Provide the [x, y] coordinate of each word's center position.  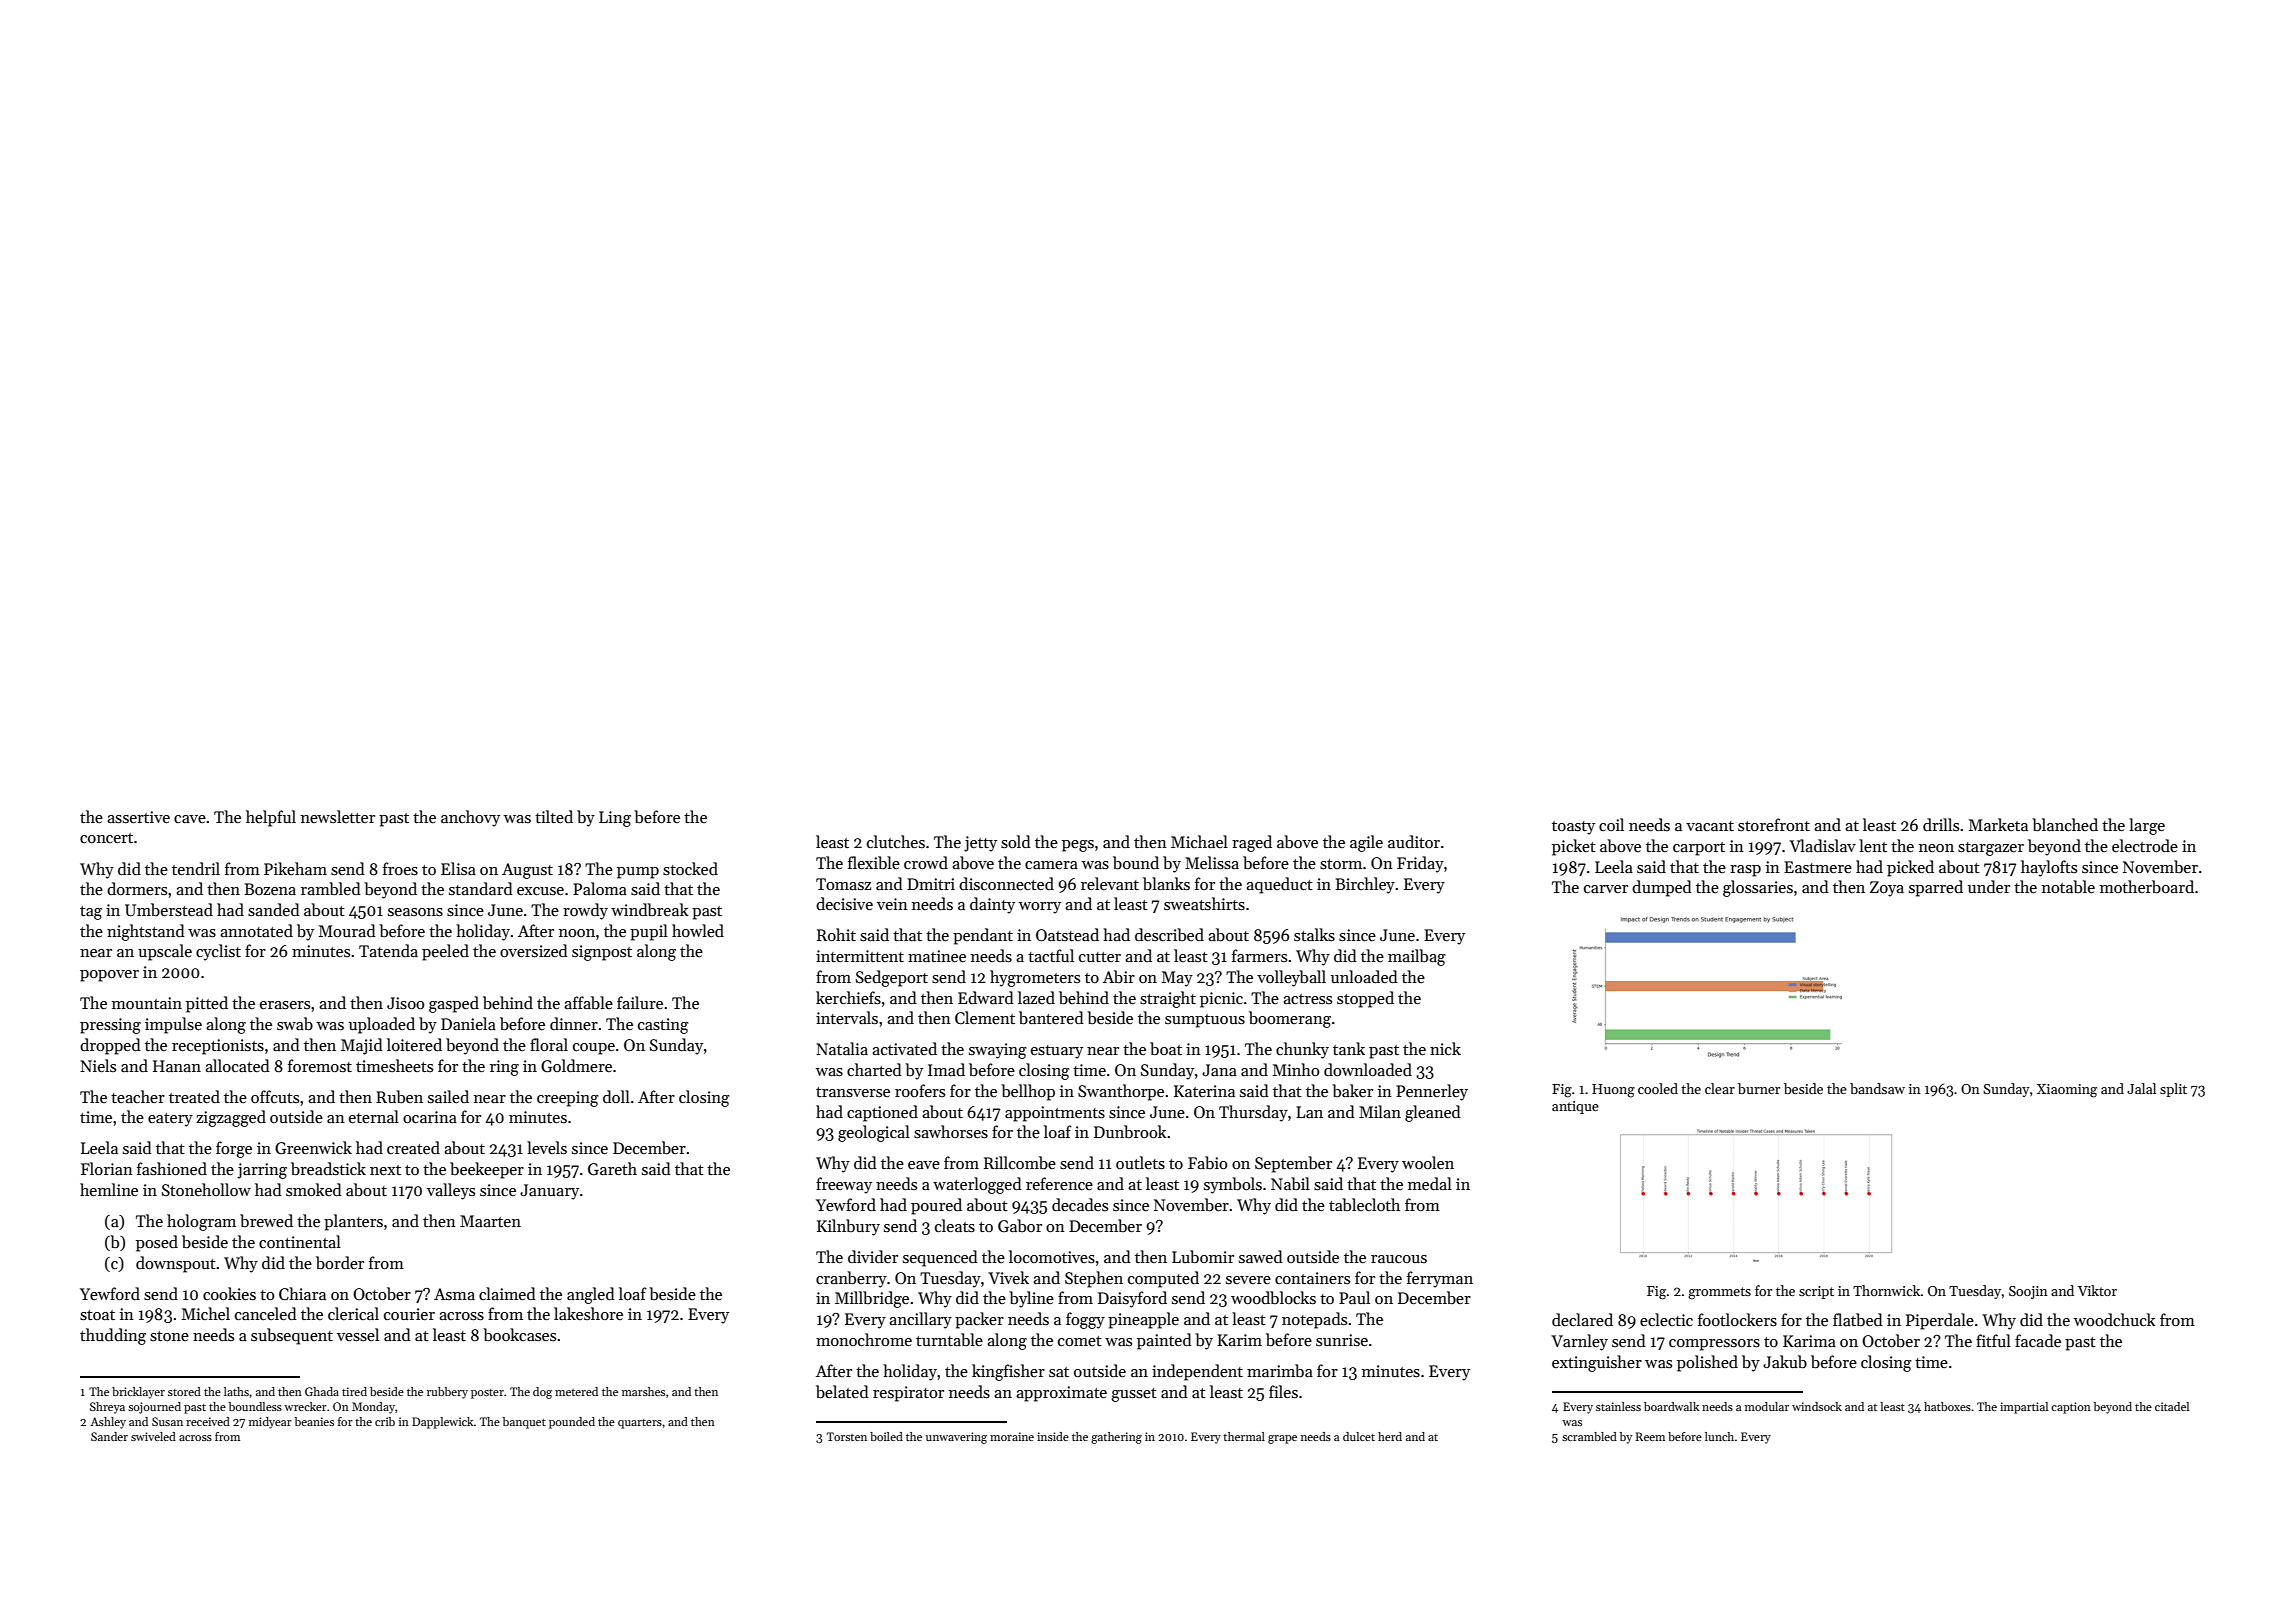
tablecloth [1364, 1205]
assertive [138, 817]
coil [1611, 824]
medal [1430, 1183]
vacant [1710, 826]
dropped [110, 1046]
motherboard [2147, 886]
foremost [320, 1065]
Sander [109, 1436]
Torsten [847, 1436]
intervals [847, 1017]
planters [353, 1222]
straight [1168, 999]
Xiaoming [2067, 1091]
